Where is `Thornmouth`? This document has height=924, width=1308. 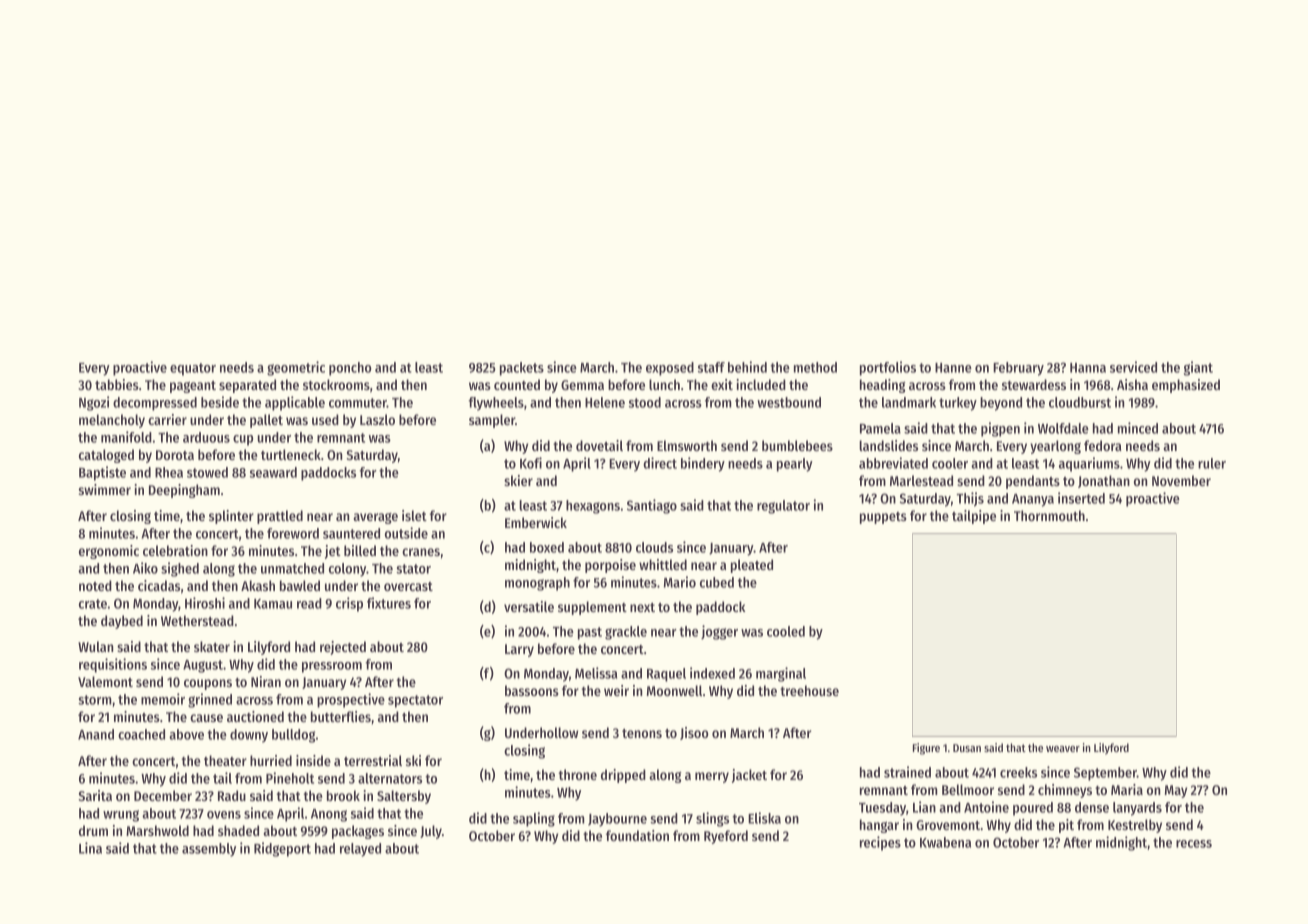
Thornmouth is located at coordinates (1049, 515).
